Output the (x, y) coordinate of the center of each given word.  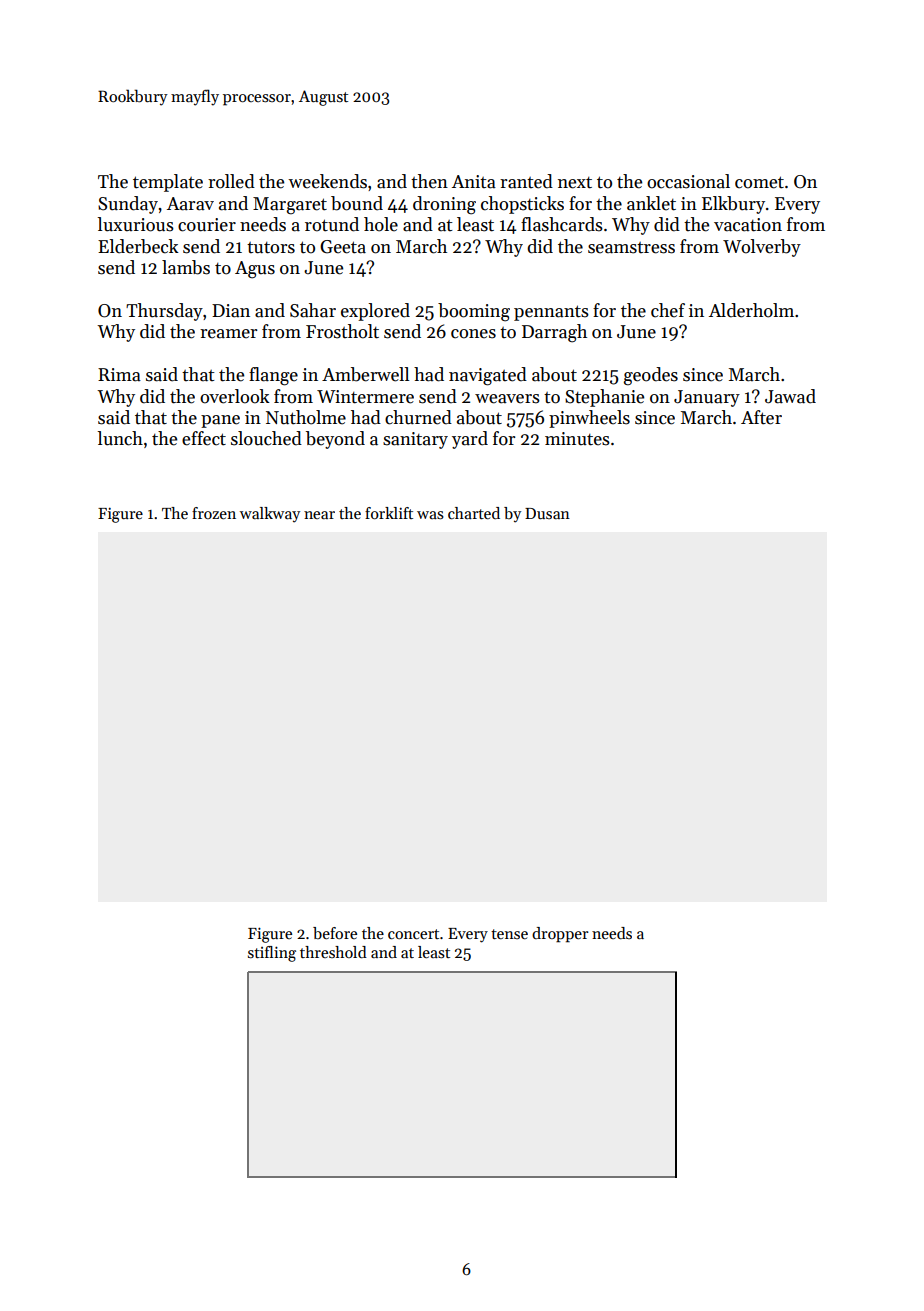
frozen (214, 513)
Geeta (343, 247)
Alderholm (751, 310)
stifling (272, 954)
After (761, 417)
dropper (560, 935)
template (168, 183)
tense (509, 934)
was (430, 515)
